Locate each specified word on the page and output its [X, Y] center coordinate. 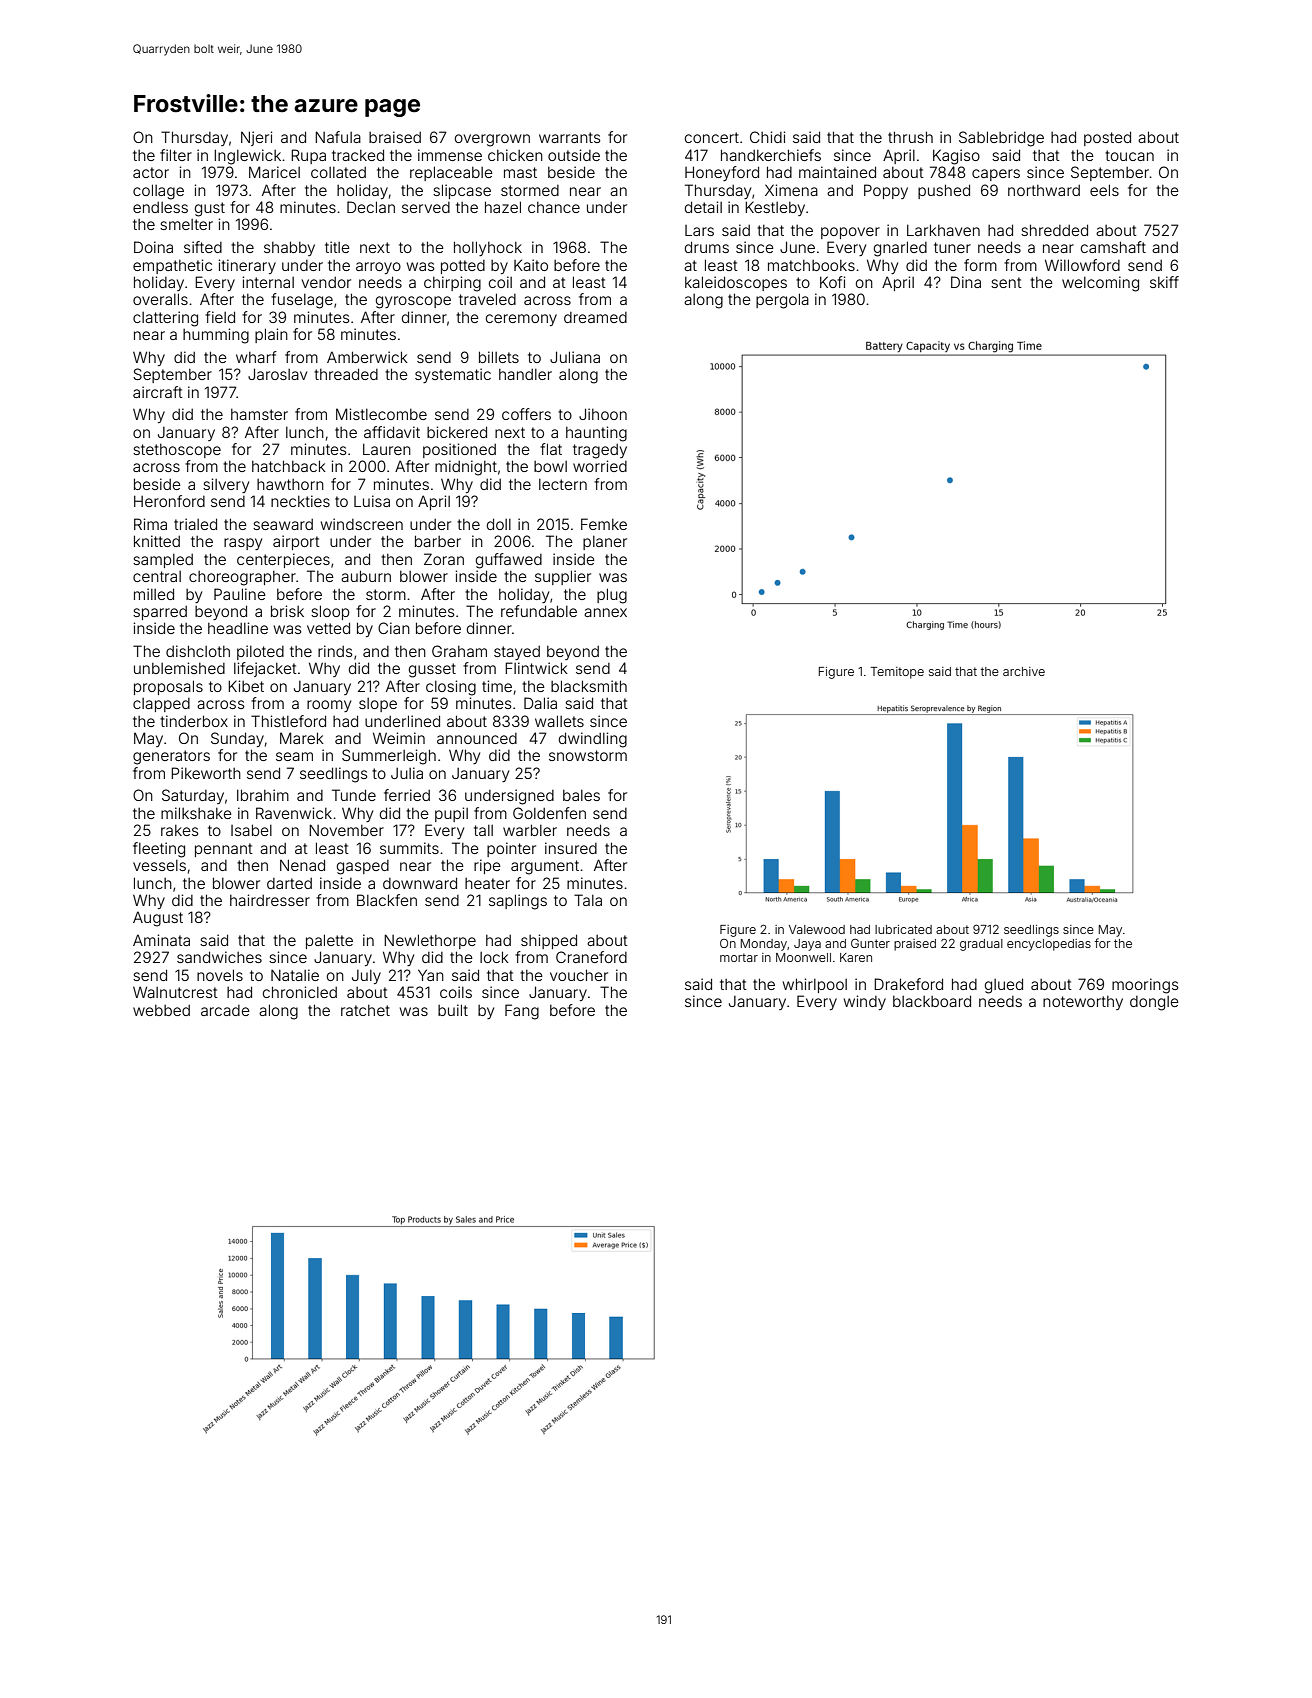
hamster [259, 414]
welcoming [1100, 284]
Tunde [354, 795]
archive [1024, 671]
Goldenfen [549, 813]
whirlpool [815, 985]
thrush [910, 137]
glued [1004, 986]
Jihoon [603, 414]
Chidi [767, 137]
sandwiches [219, 957]
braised [395, 137]
